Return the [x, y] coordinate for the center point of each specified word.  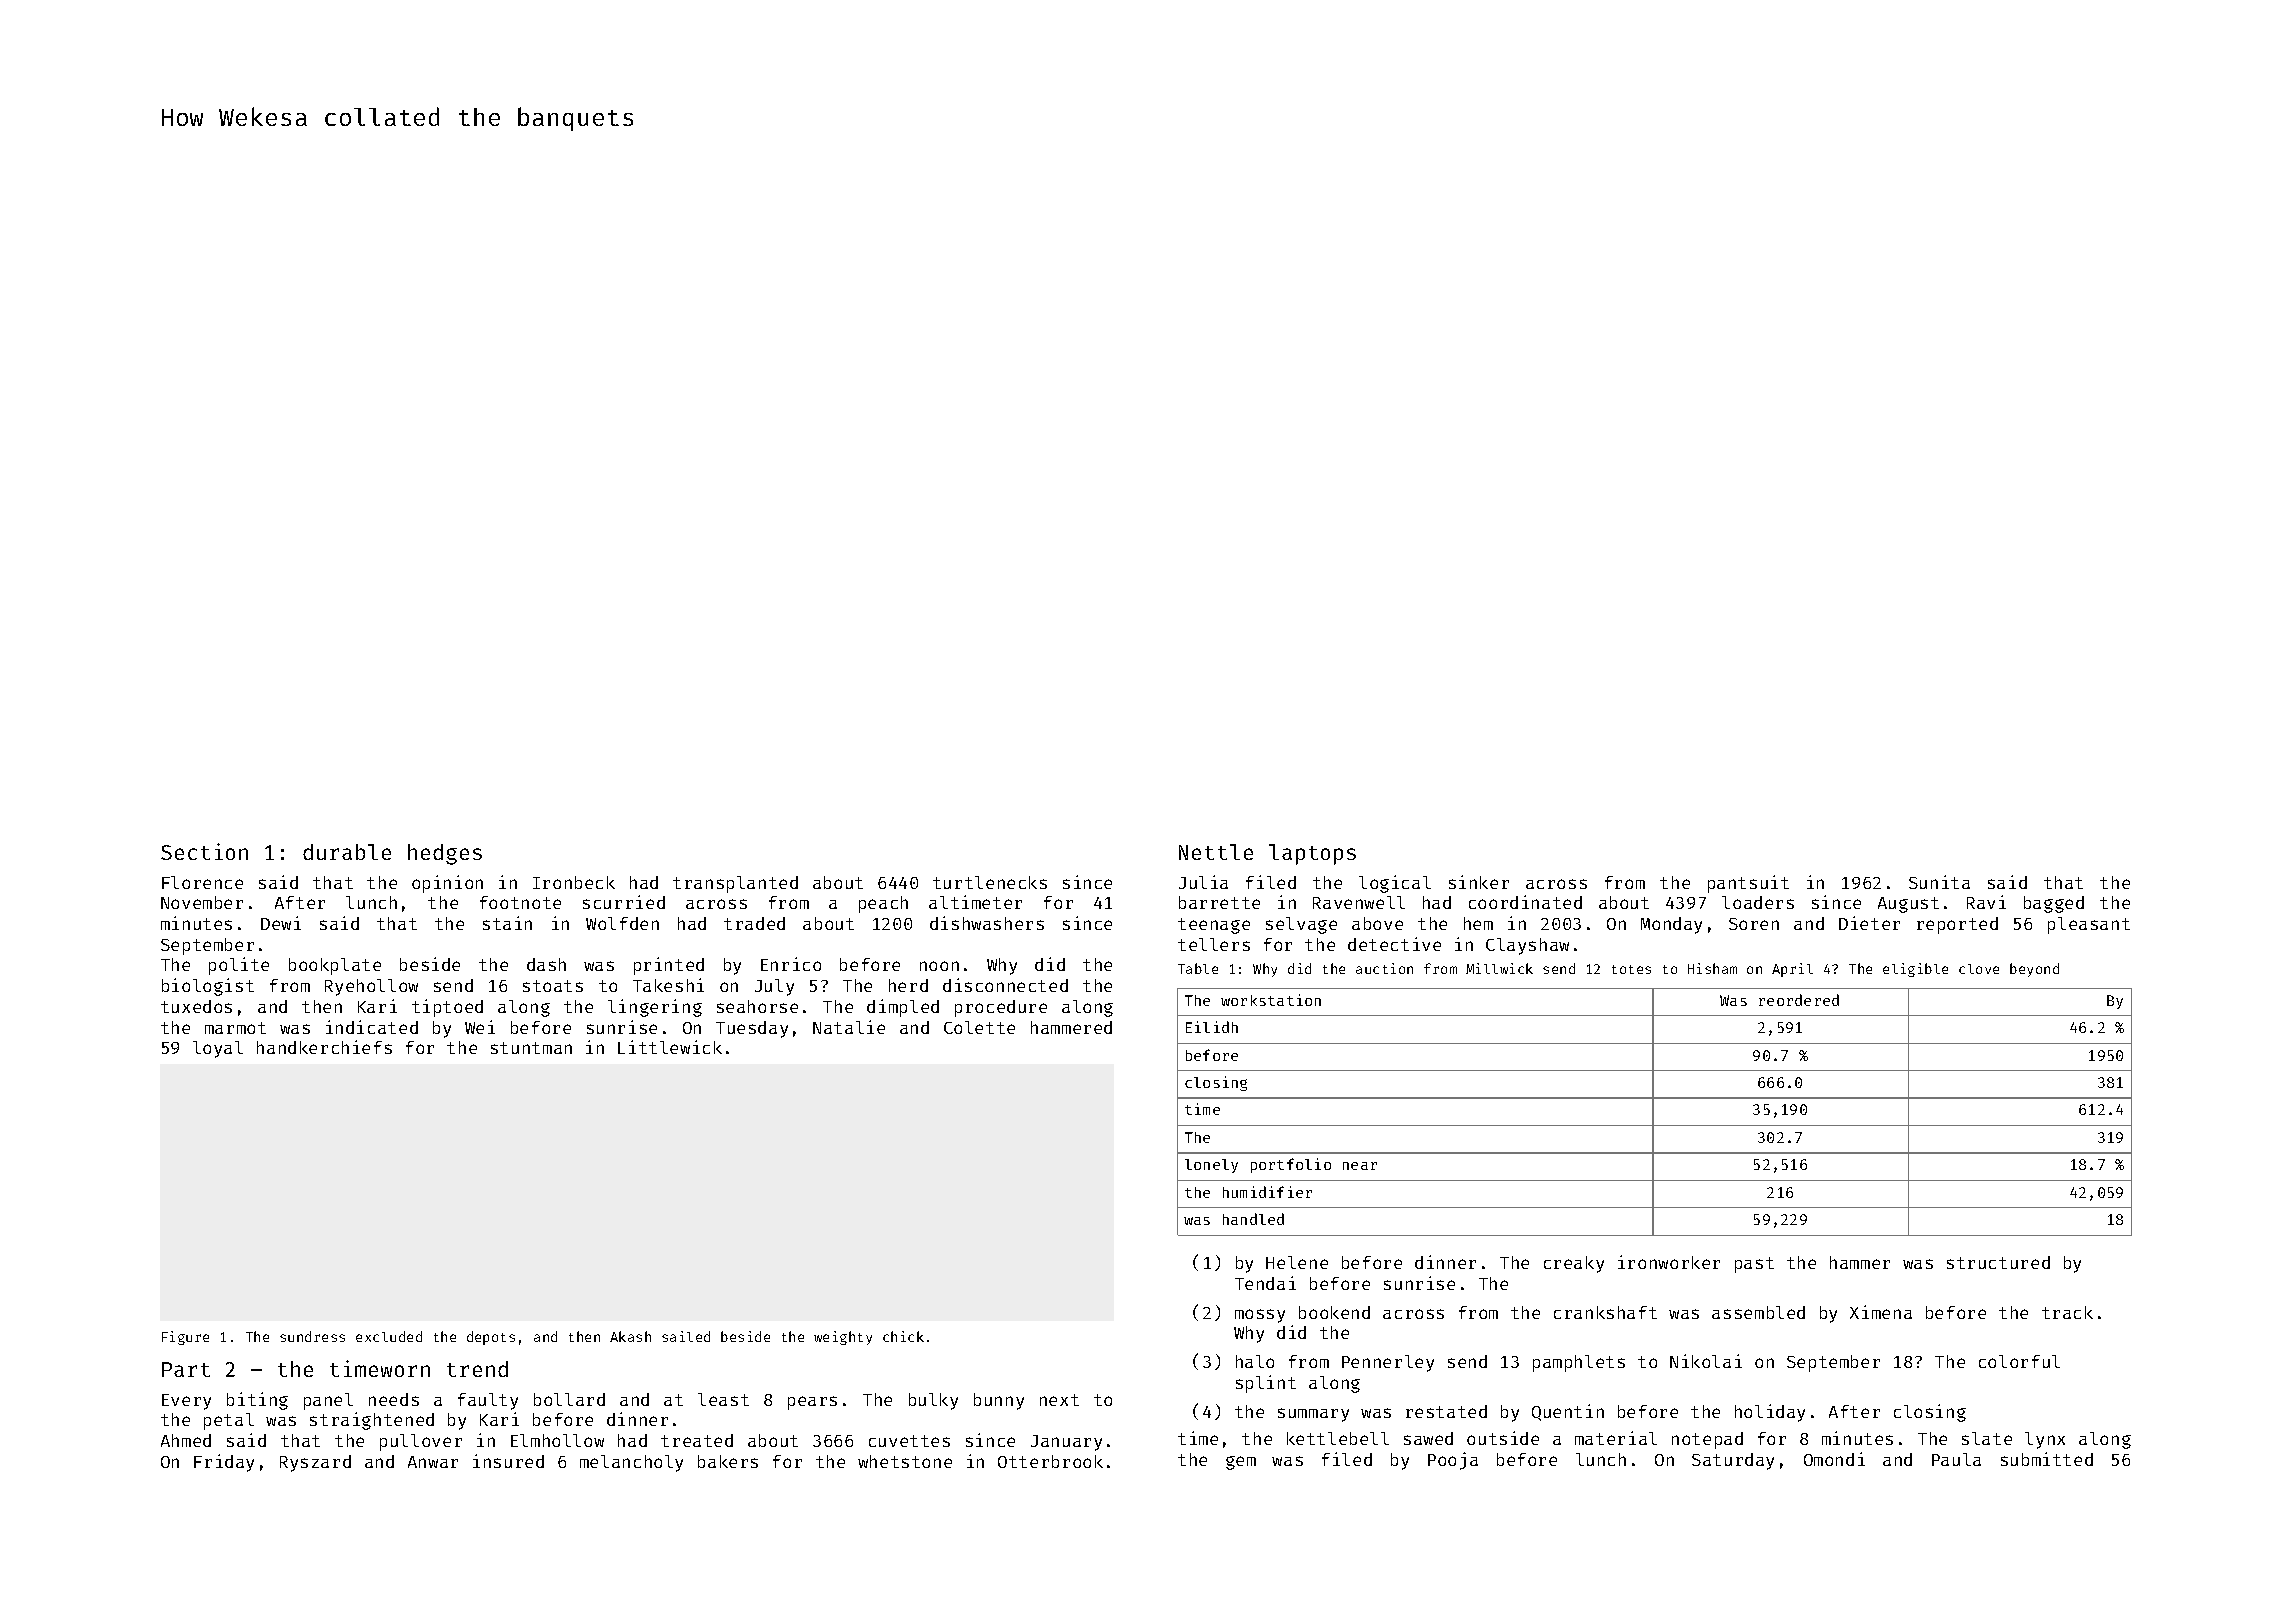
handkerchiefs [324, 1047]
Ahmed [186, 1440]
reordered [1799, 1000]
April [1792, 970]
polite [239, 966]
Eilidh [1212, 1027]
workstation [1271, 1000]
